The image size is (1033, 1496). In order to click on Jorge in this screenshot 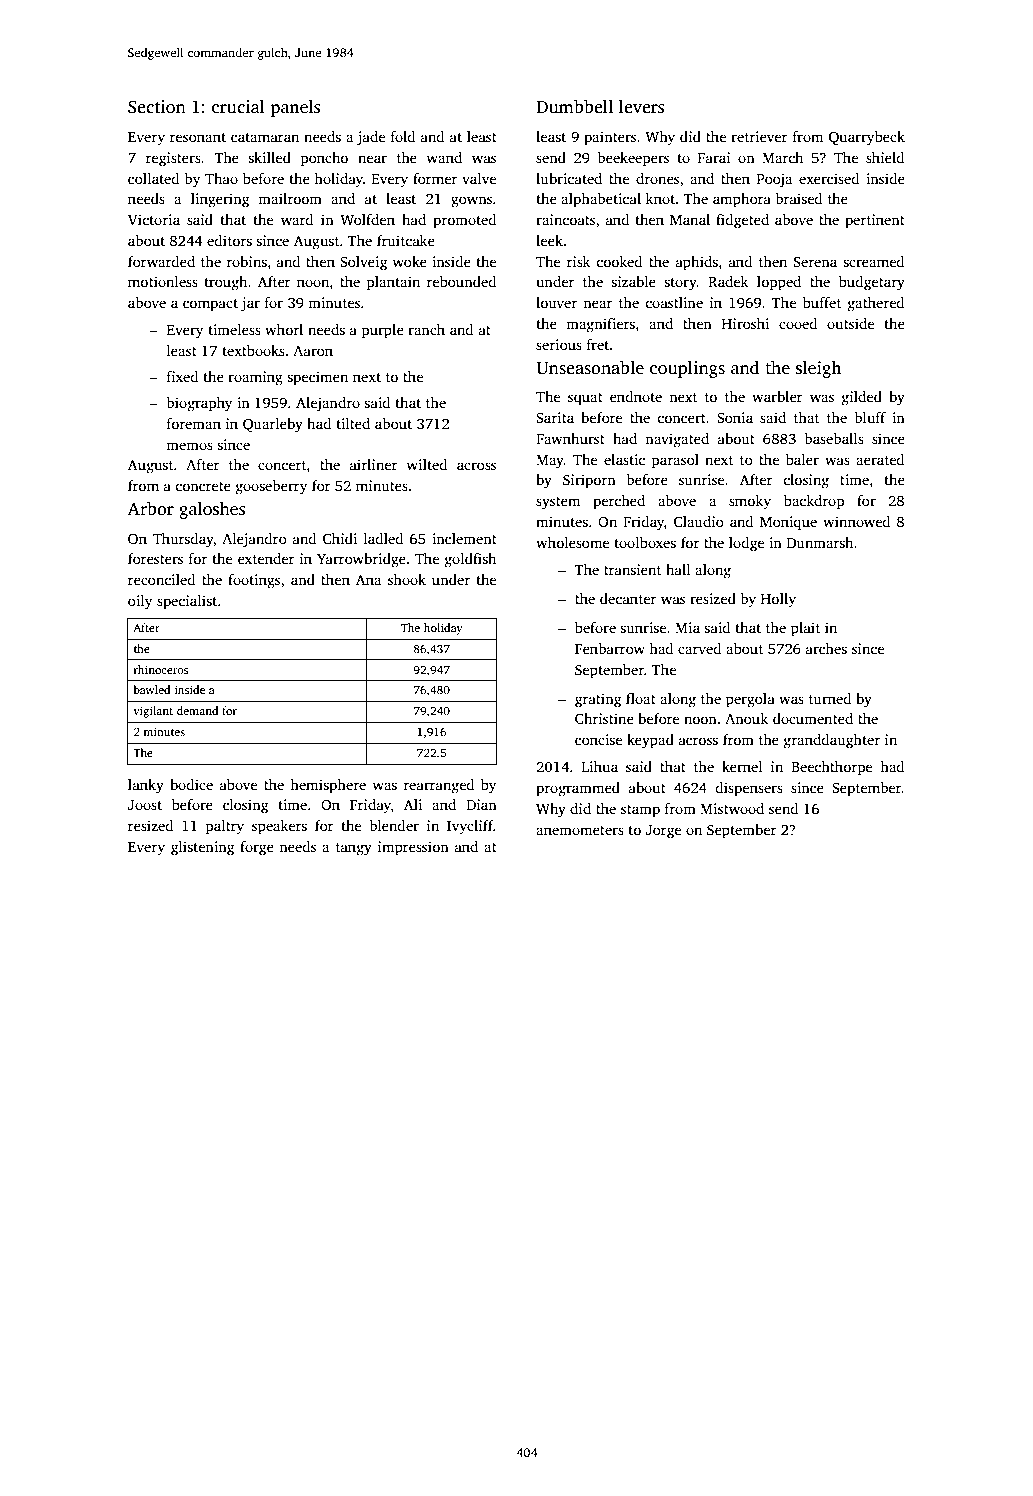, I will do `click(663, 832)`.
